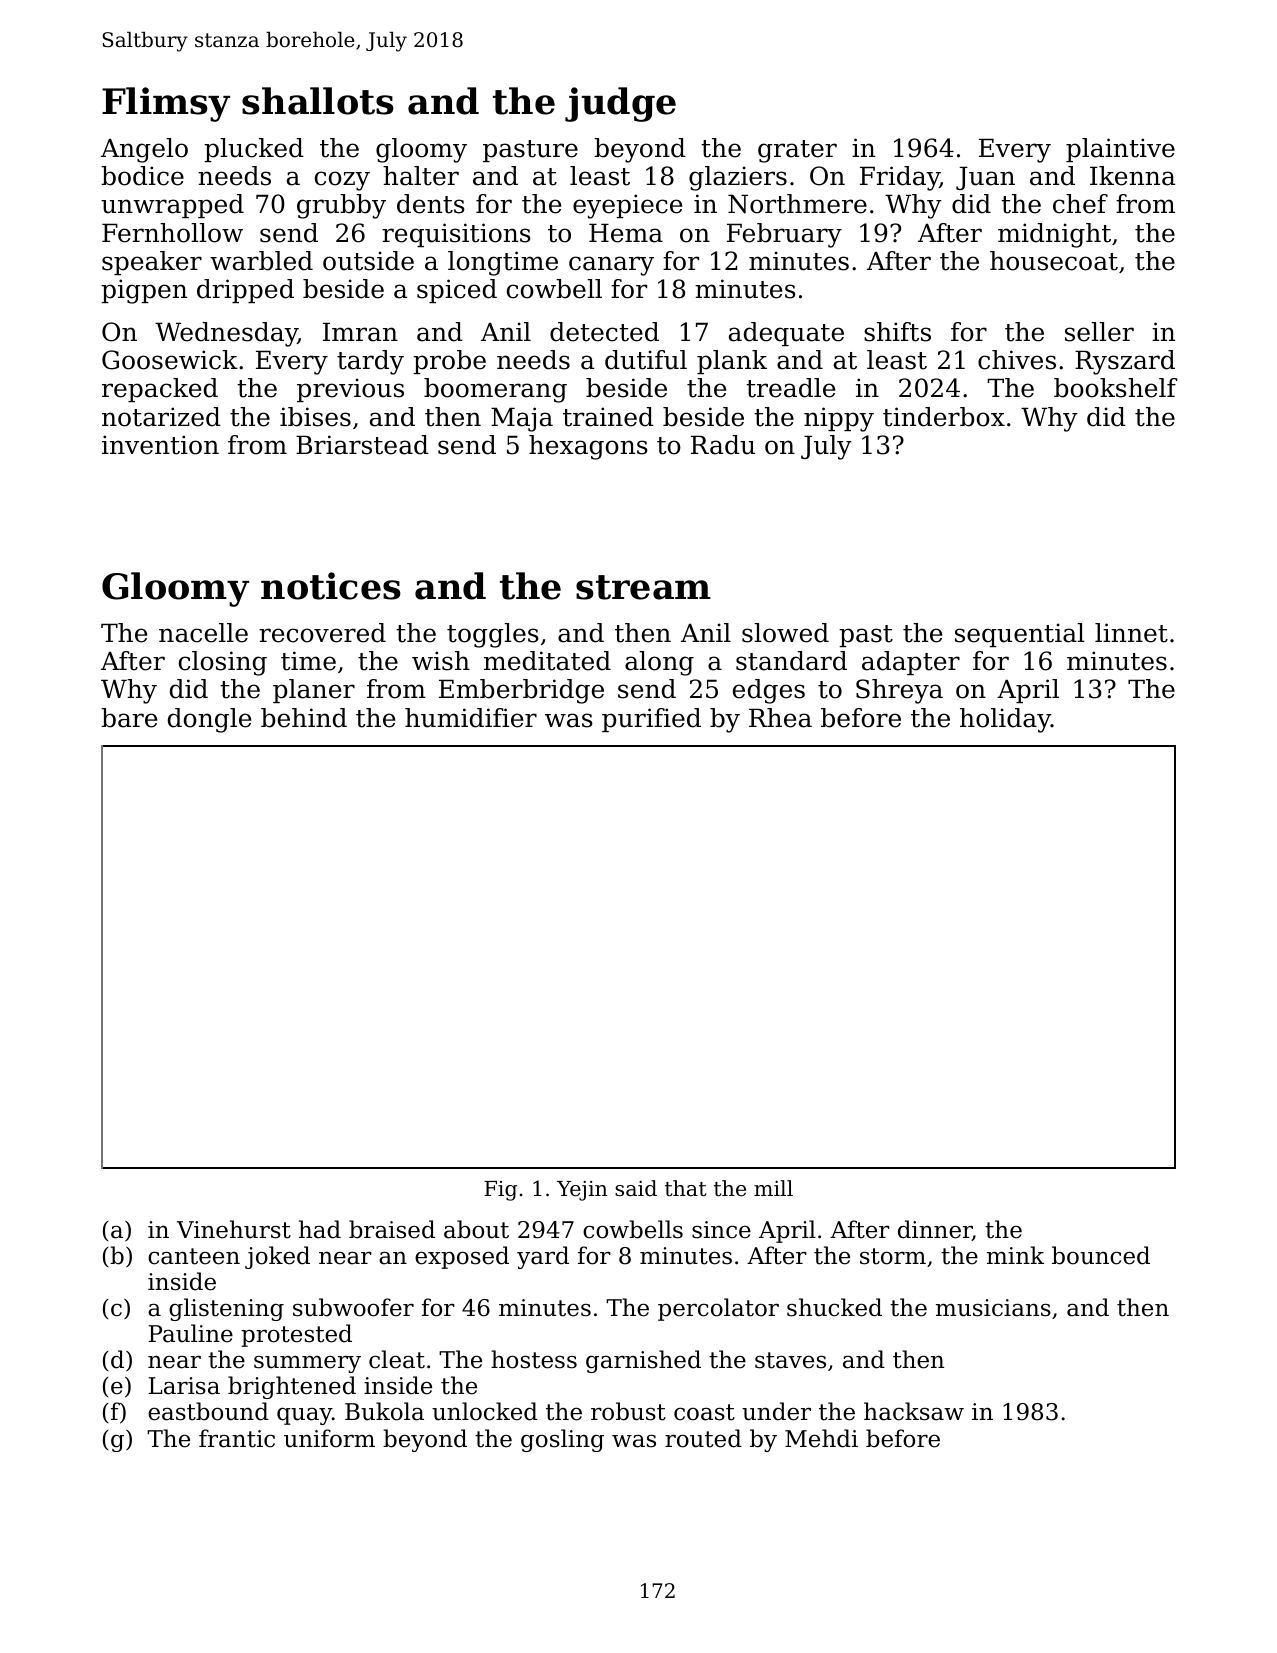 Image resolution: width=1277 pixels, height=1653 pixels. What do you see at coordinates (703, 1438) in the page?
I see `routed` at bounding box center [703, 1438].
